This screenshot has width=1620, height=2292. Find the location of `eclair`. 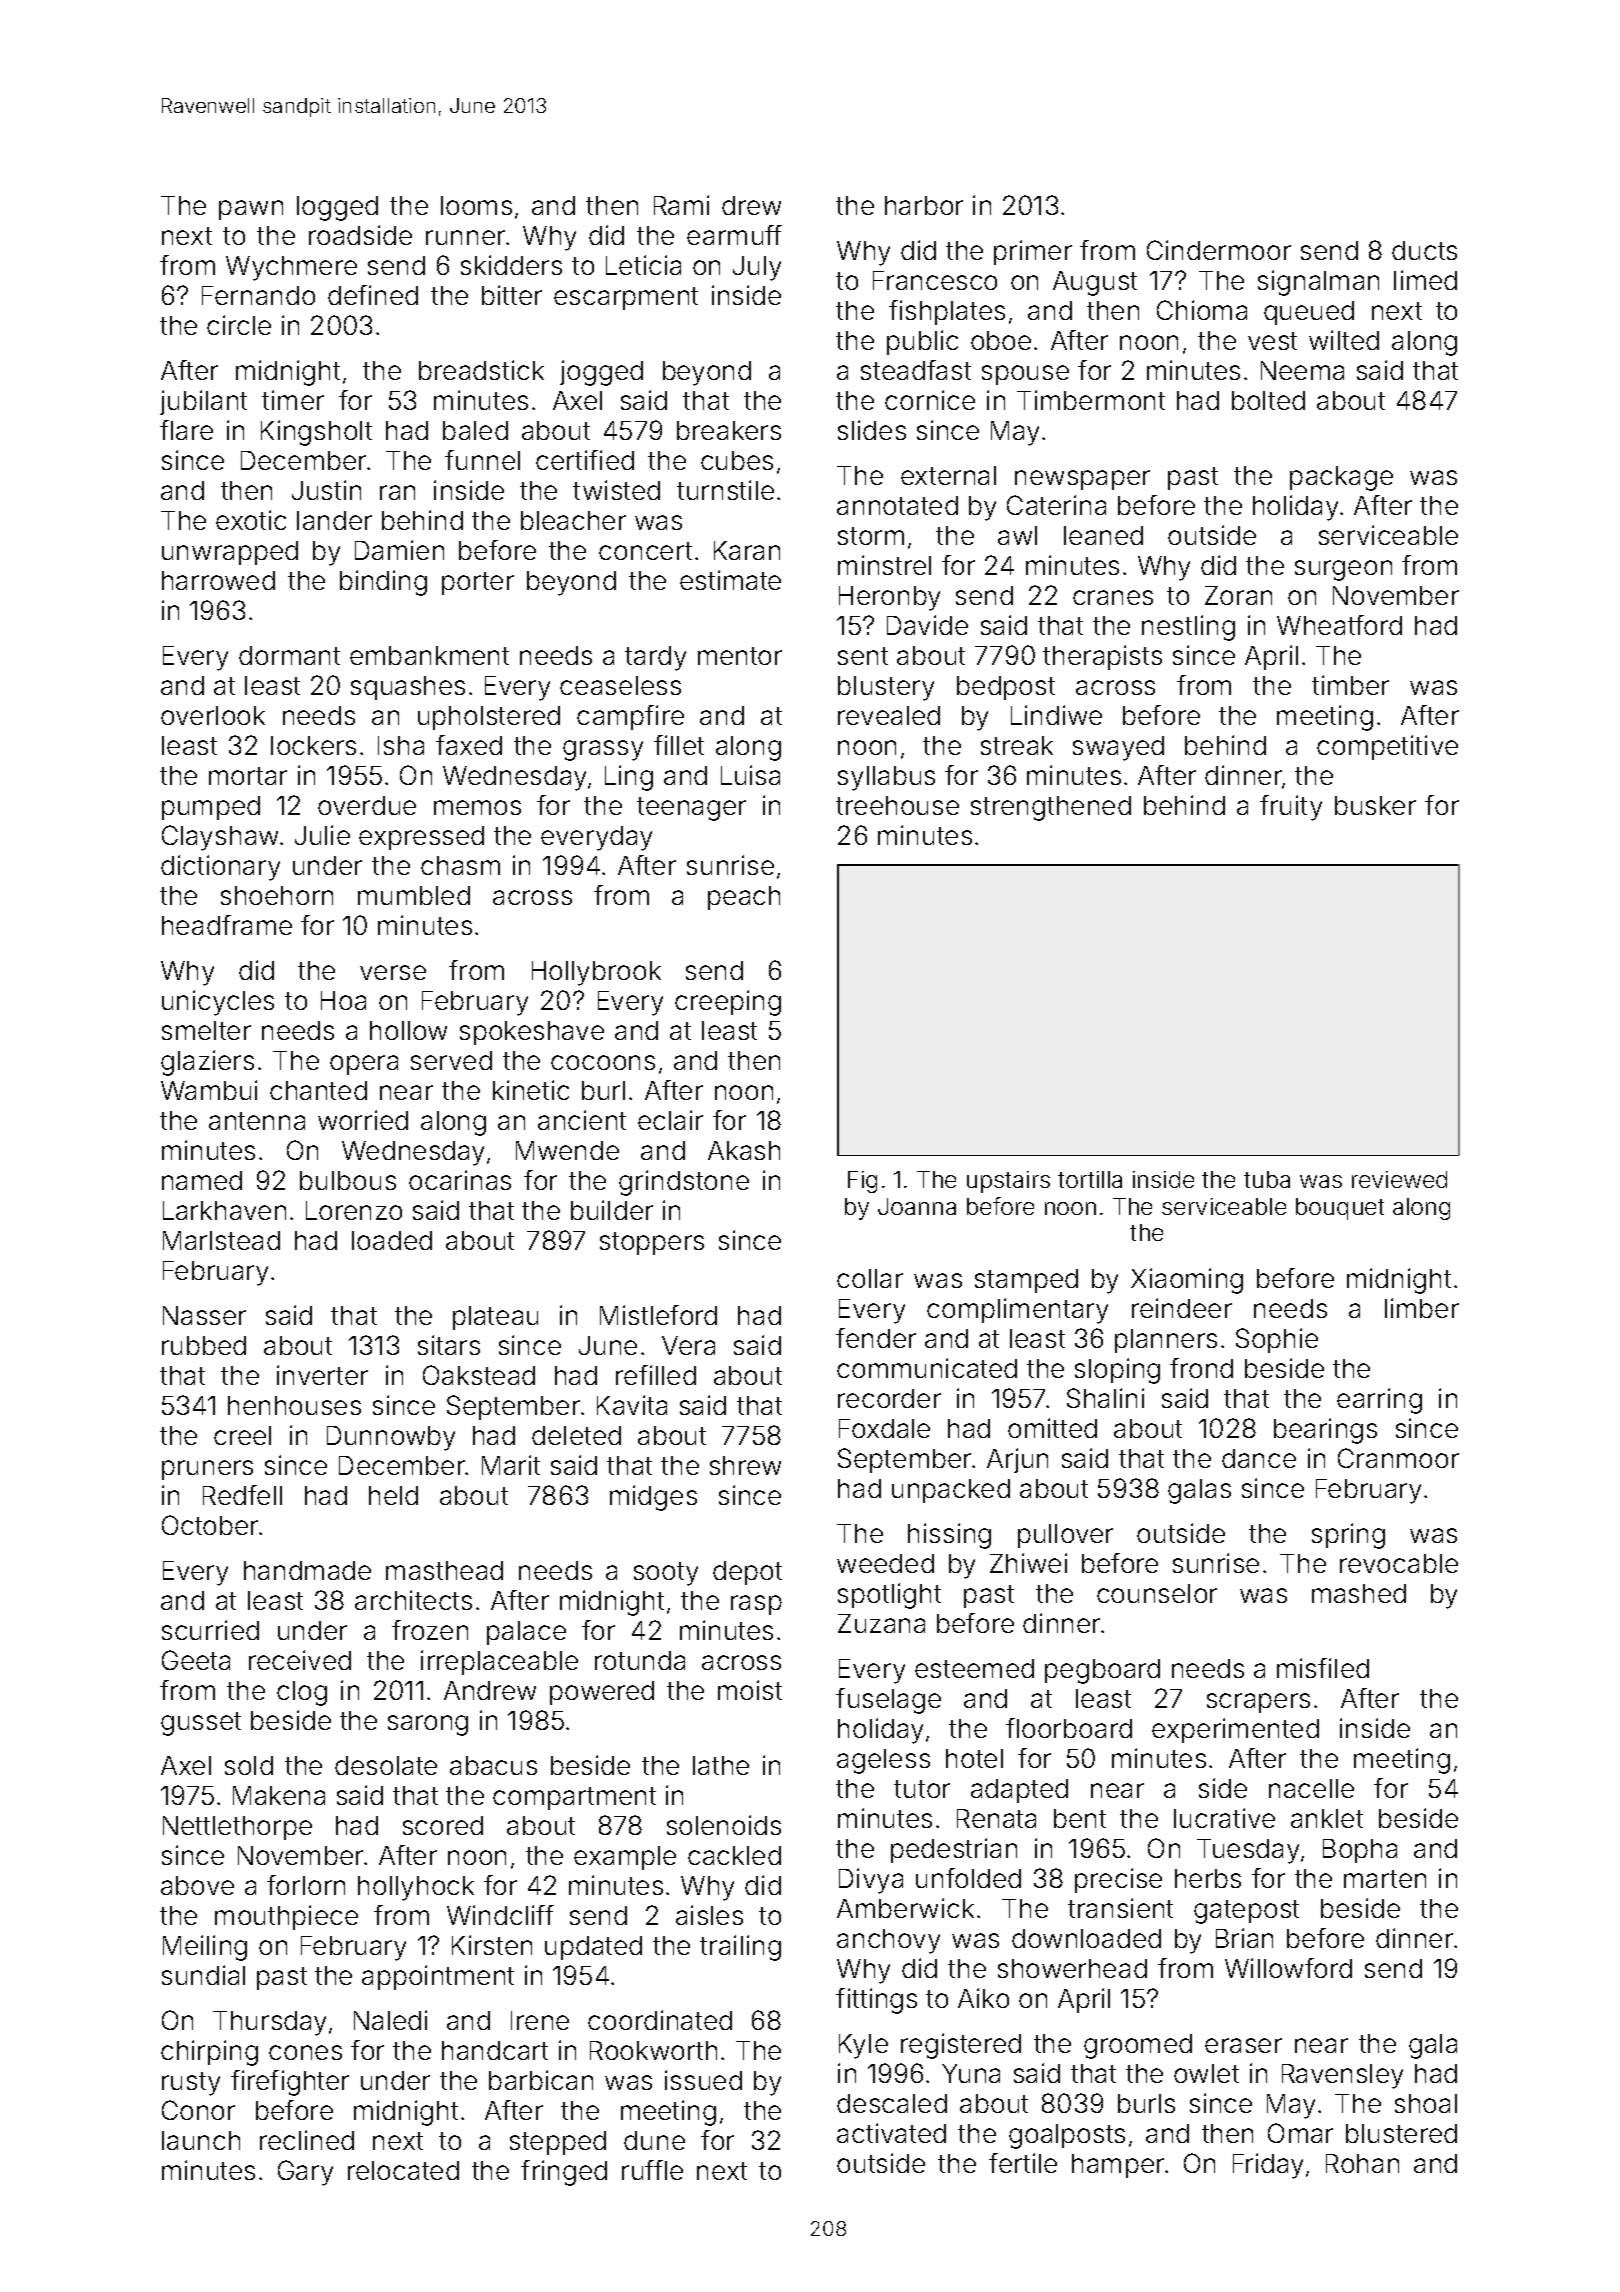

eclair is located at coordinates (670, 1120).
